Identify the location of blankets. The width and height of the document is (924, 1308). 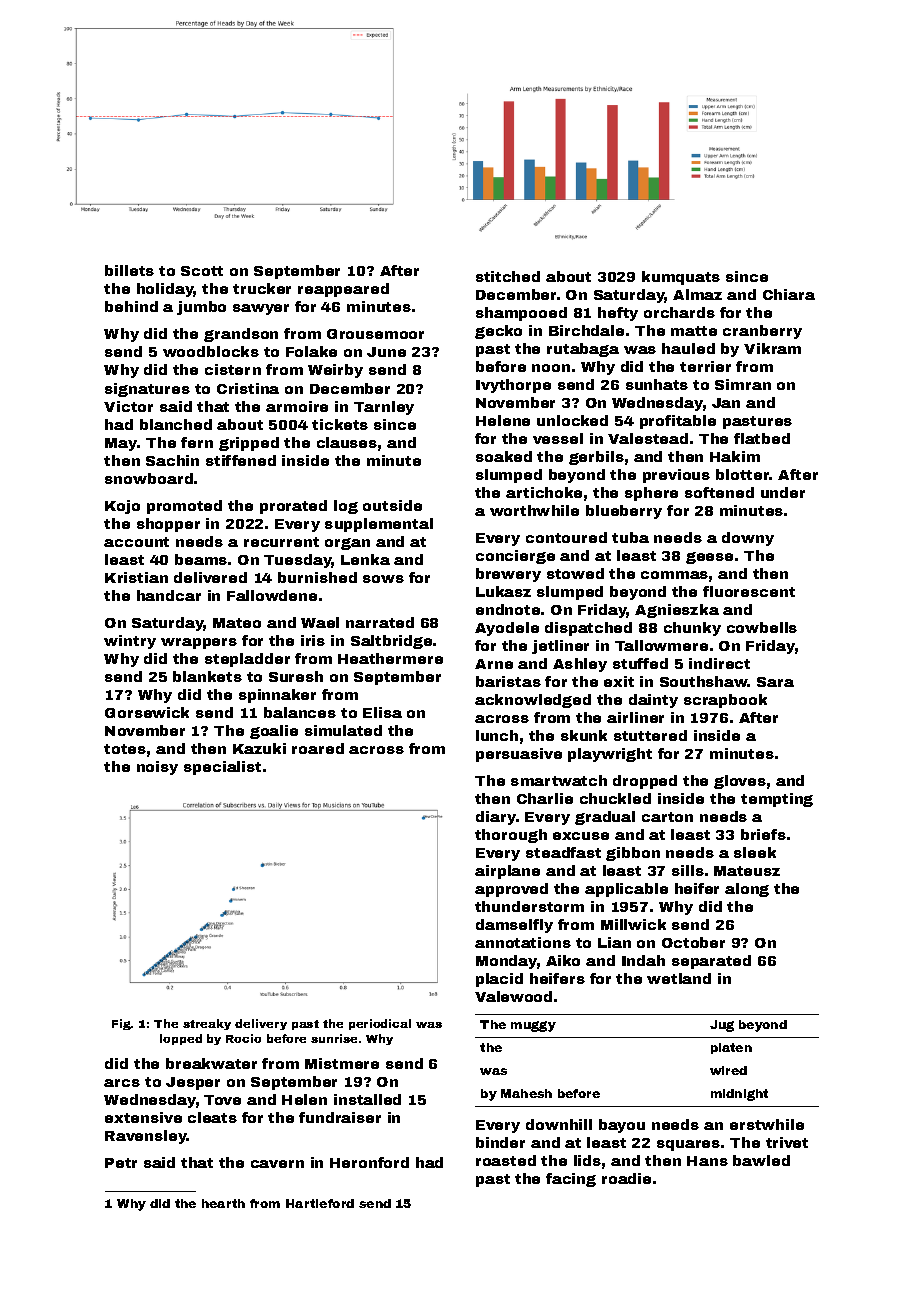
(207, 676).
